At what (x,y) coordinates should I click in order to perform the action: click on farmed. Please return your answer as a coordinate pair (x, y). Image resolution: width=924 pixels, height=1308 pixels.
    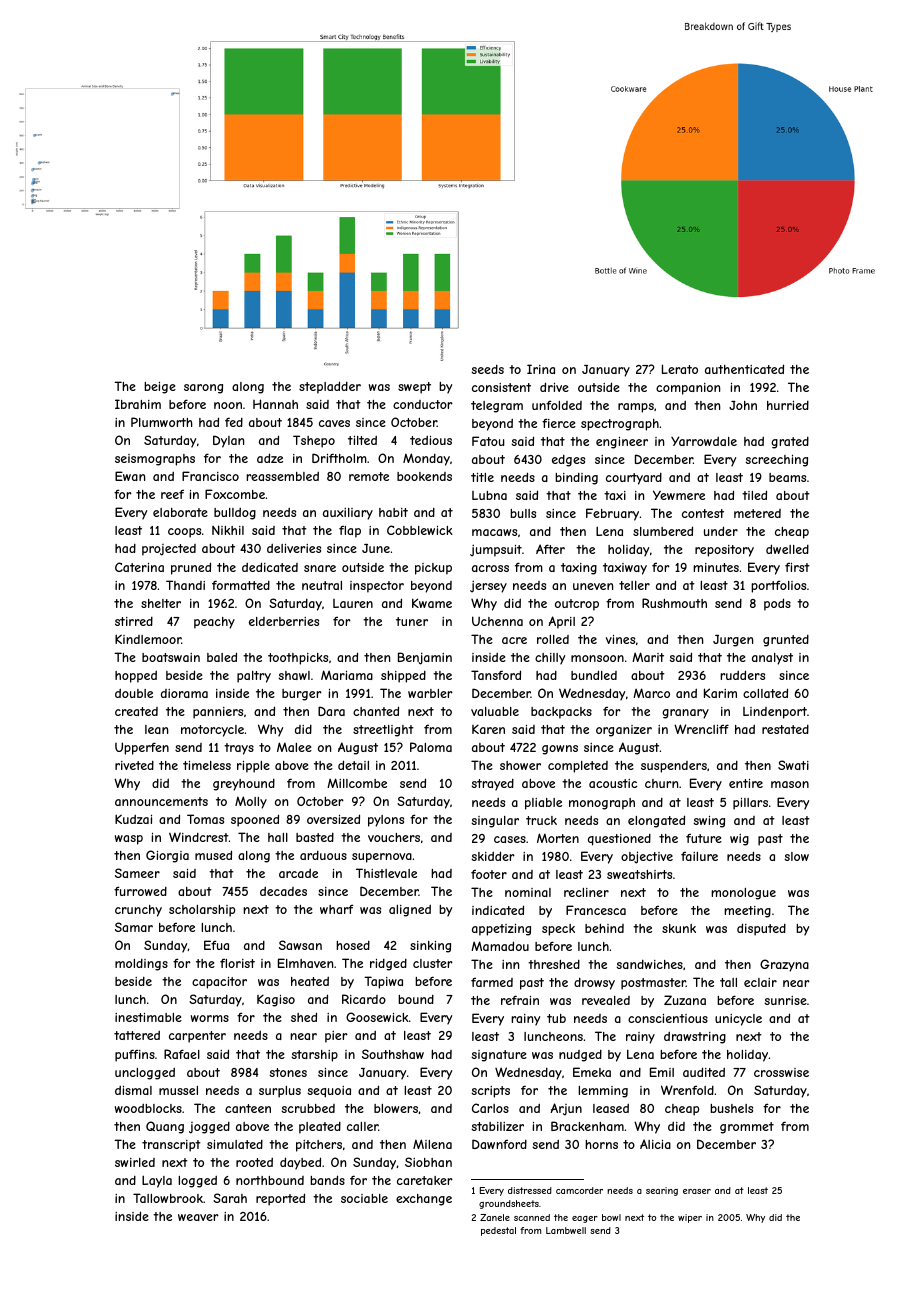
    Looking at the image, I should click on (492, 982).
